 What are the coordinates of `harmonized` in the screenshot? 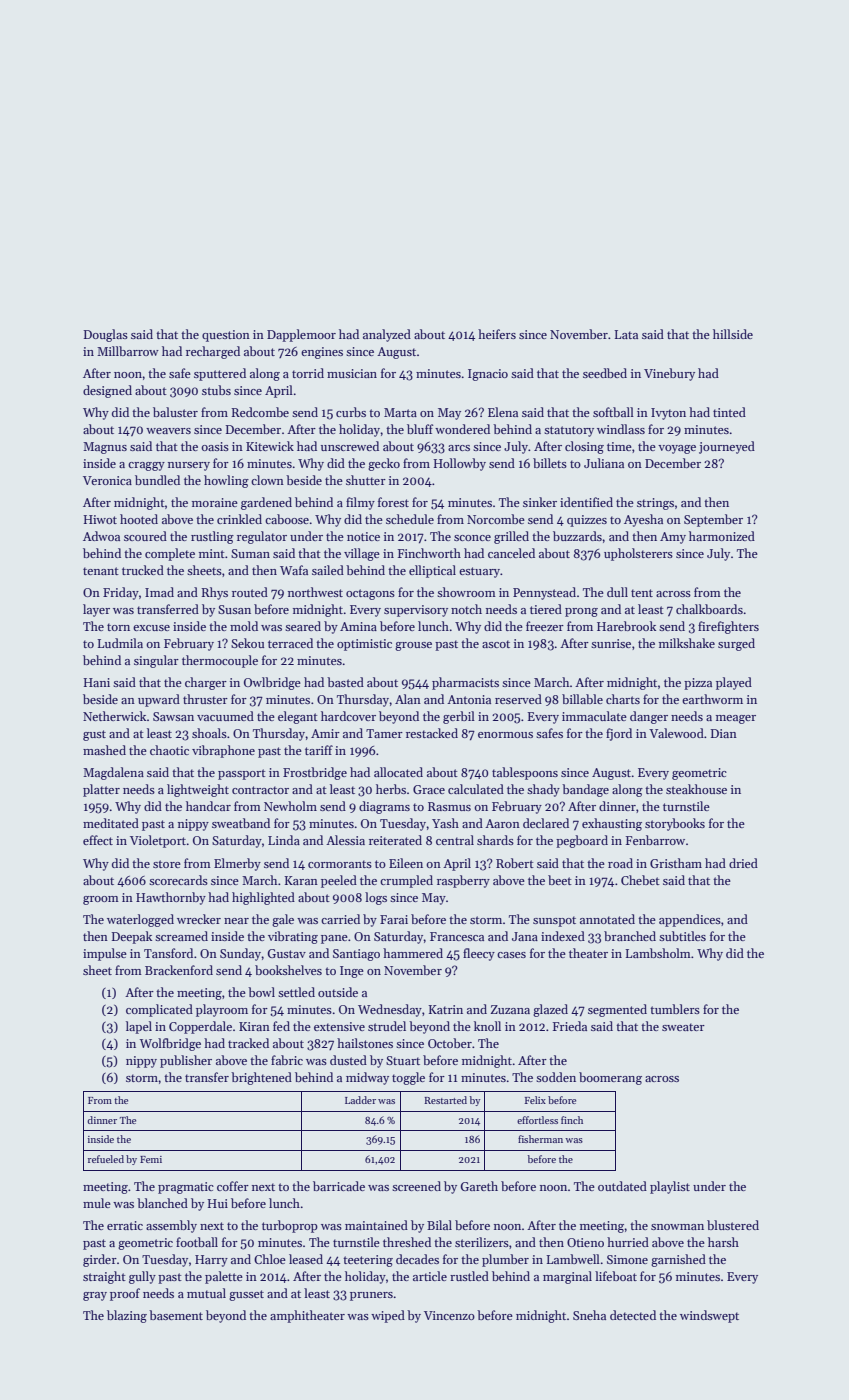 It's located at (722, 536).
